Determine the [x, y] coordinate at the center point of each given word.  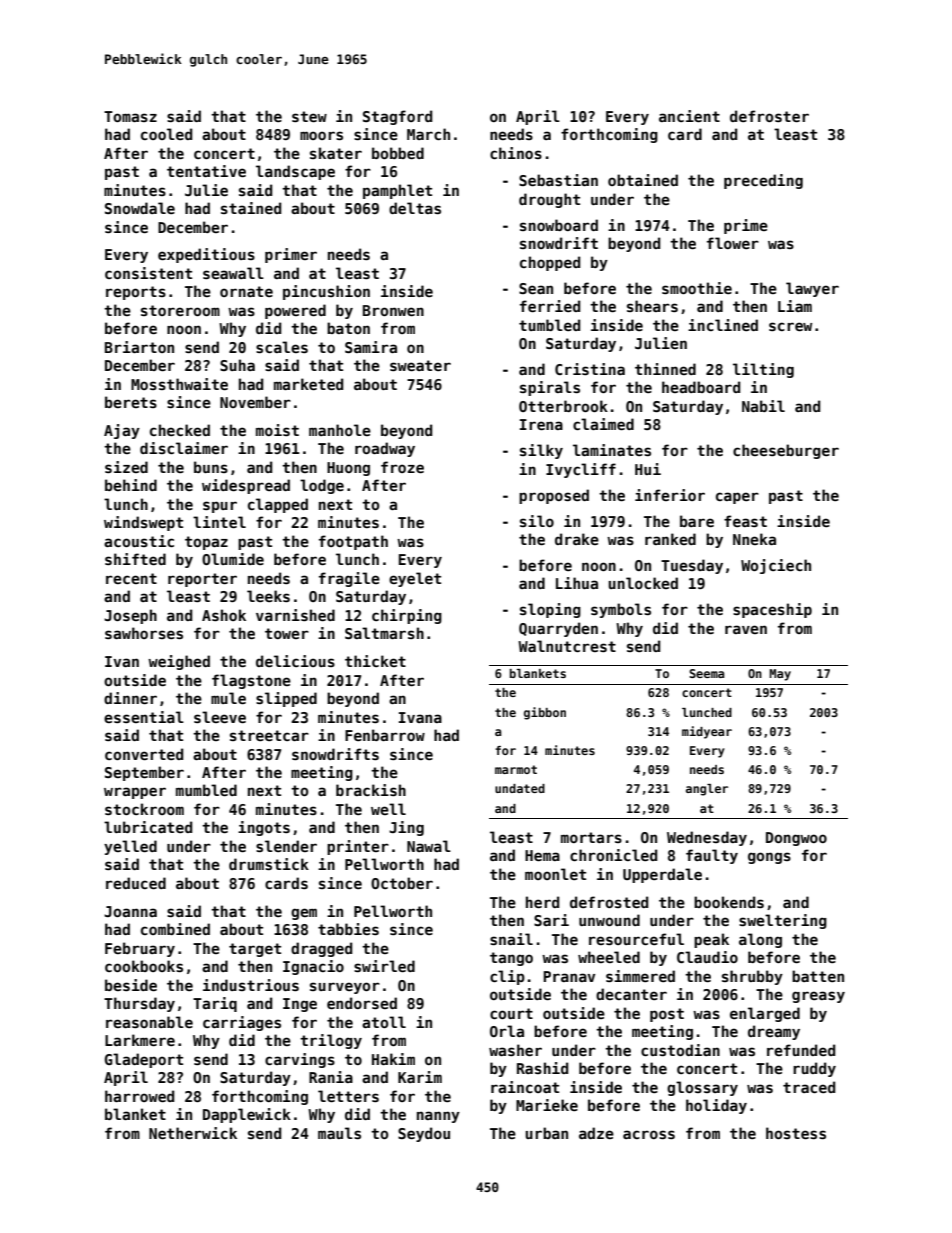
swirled [384, 966]
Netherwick [193, 1133]
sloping [550, 610]
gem [304, 914]
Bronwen [393, 310]
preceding [763, 181]
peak [711, 940]
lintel [219, 522]
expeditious [206, 255]
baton [348, 328]
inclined [723, 325]
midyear [707, 732]
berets [131, 402]
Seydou [424, 1134]
